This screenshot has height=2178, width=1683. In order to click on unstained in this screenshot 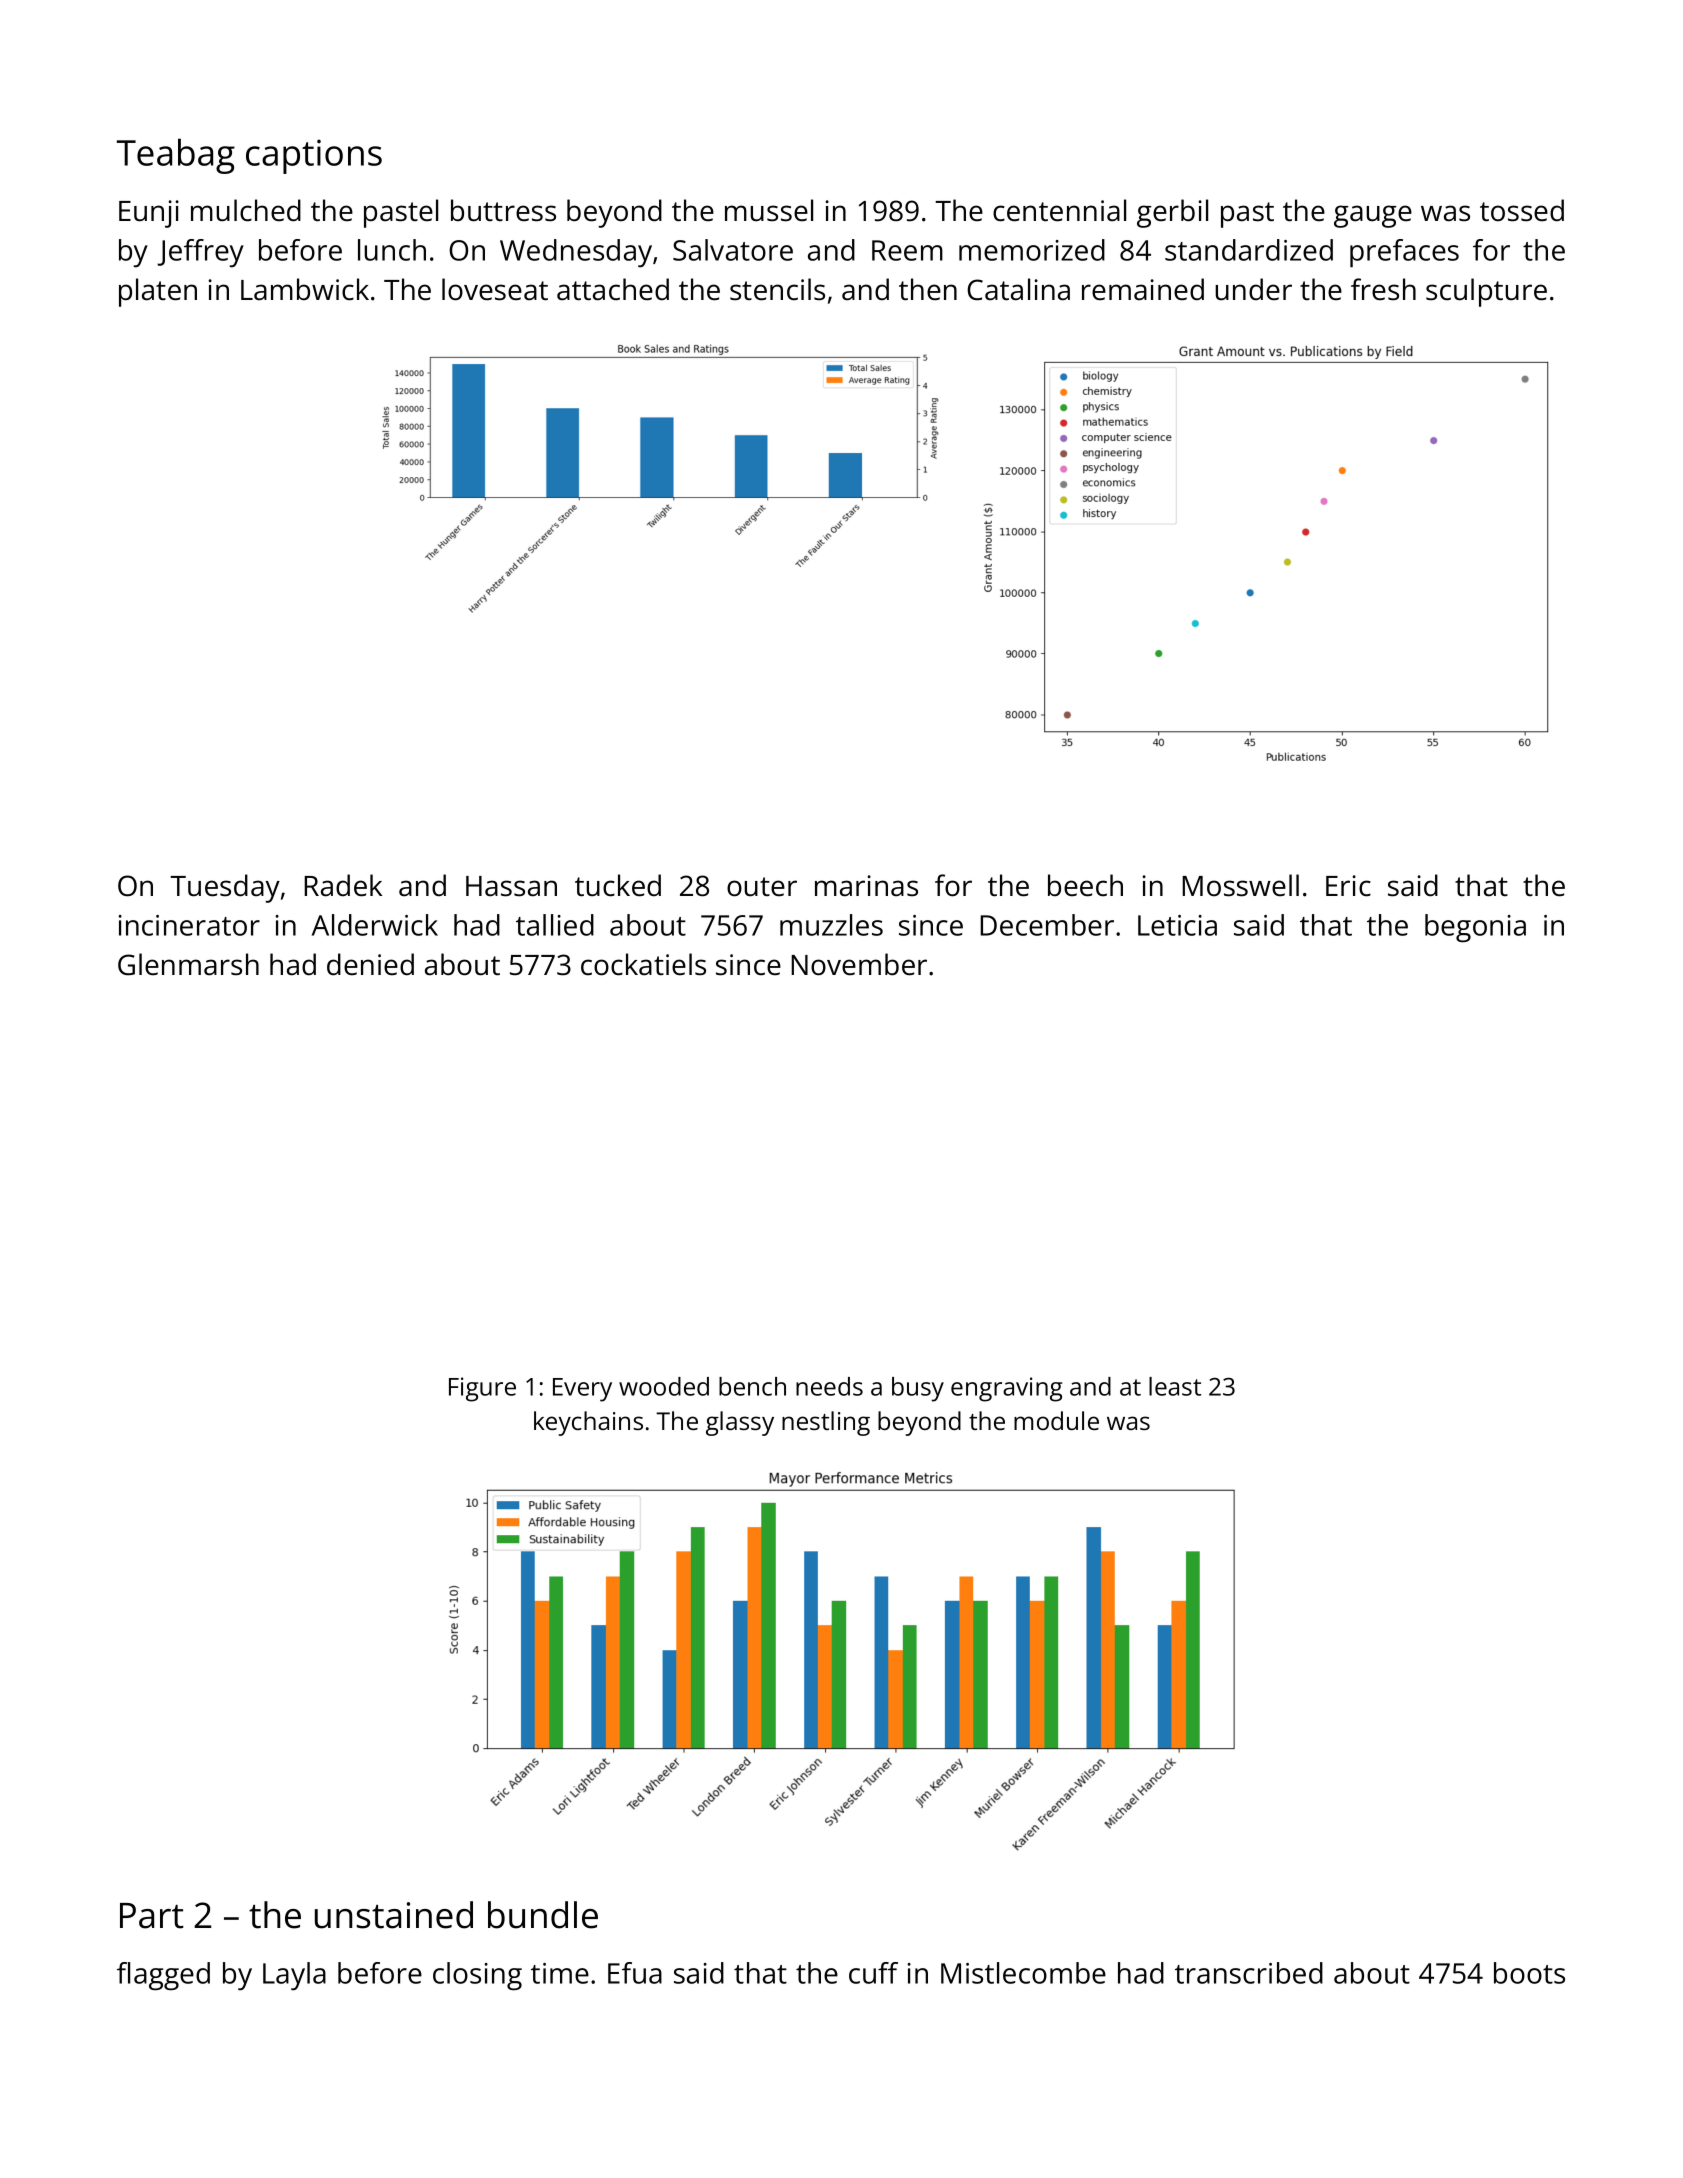, I will do `click(394, 1915)`.
